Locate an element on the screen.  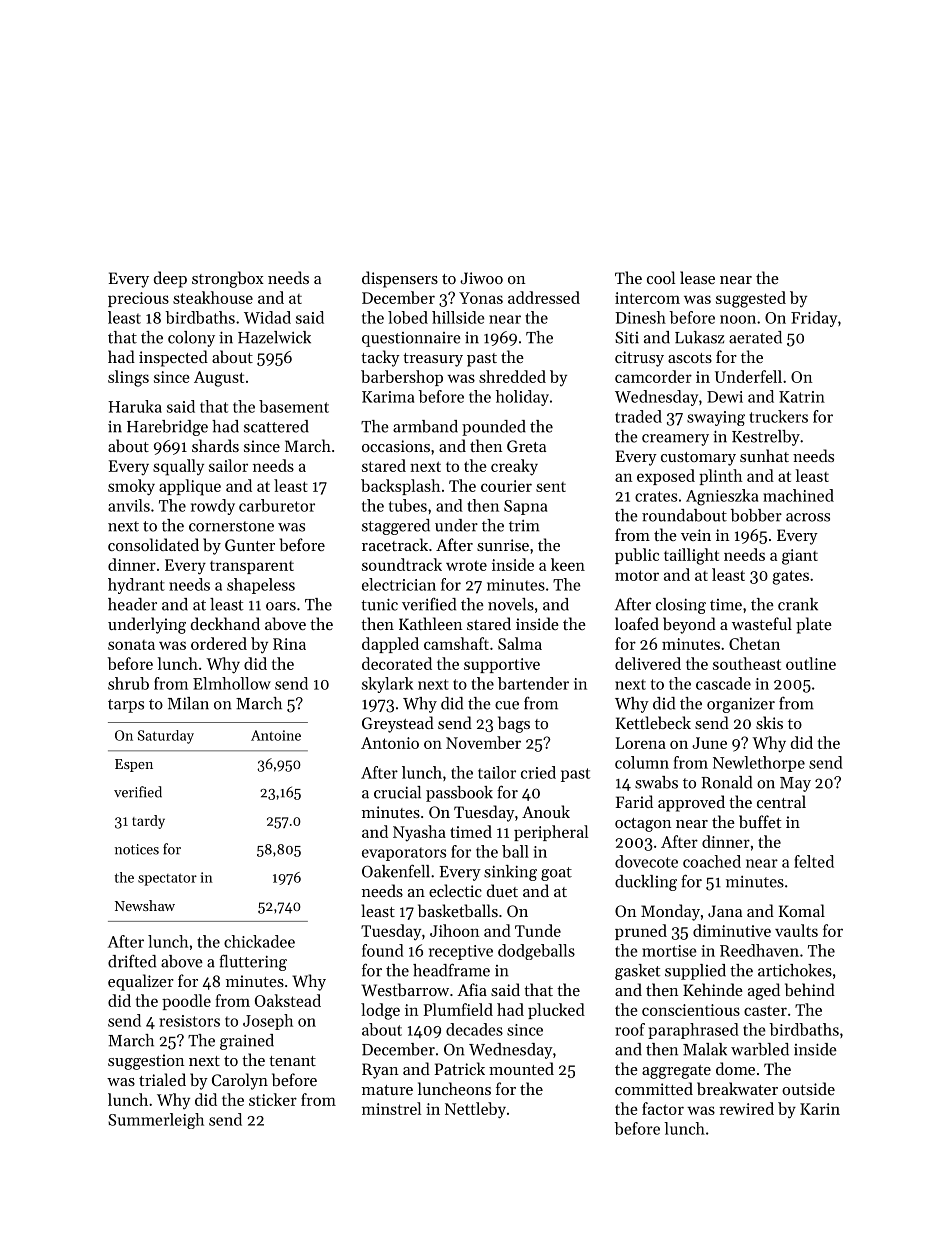
dispensers is located at coordinates (400, 279).
